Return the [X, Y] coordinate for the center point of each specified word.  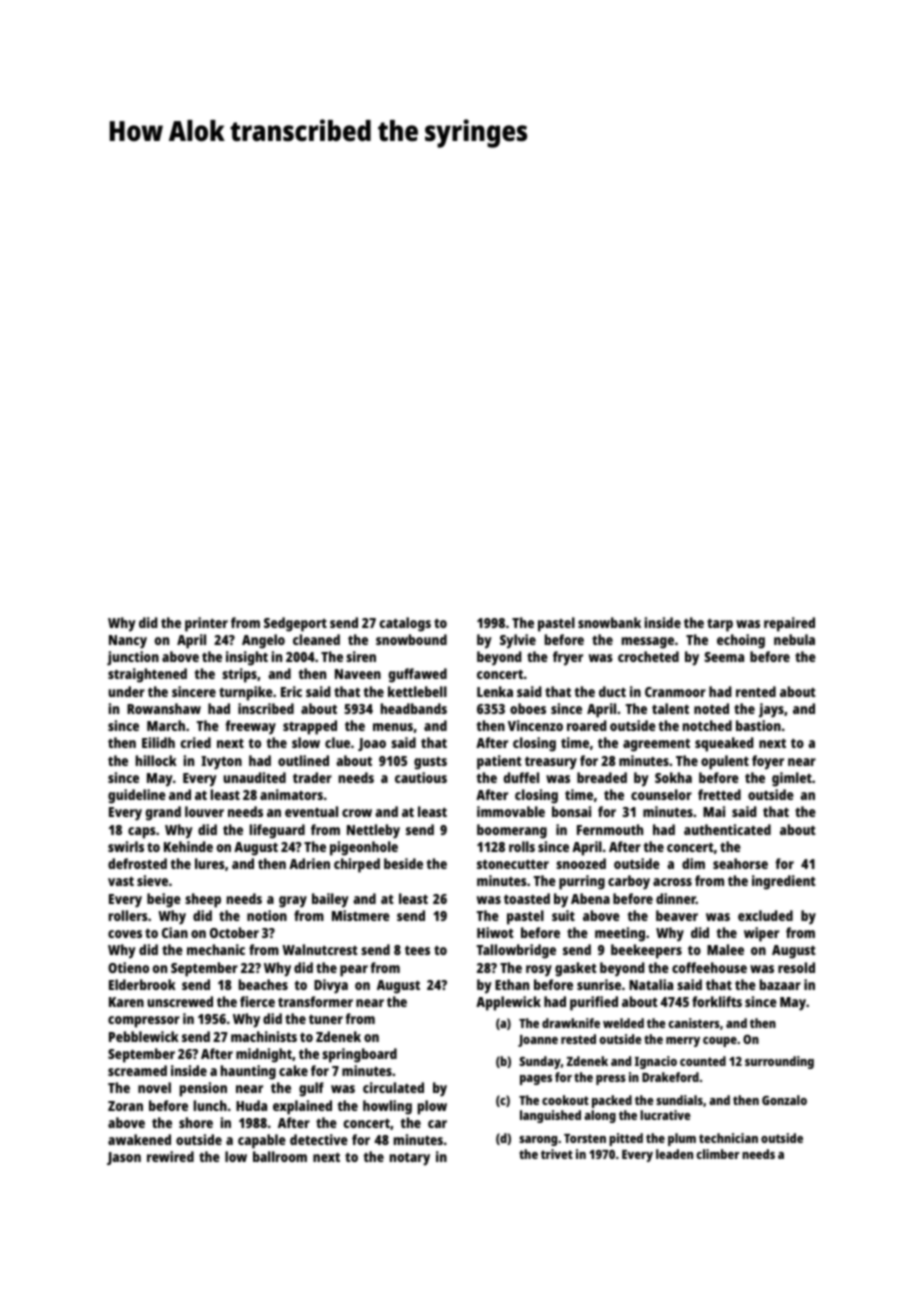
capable [262, 1141]
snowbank [609, 622]
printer [206, 624]
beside [403, 863]
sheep [203, 900]
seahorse [740, 863]
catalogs [405, 624]
